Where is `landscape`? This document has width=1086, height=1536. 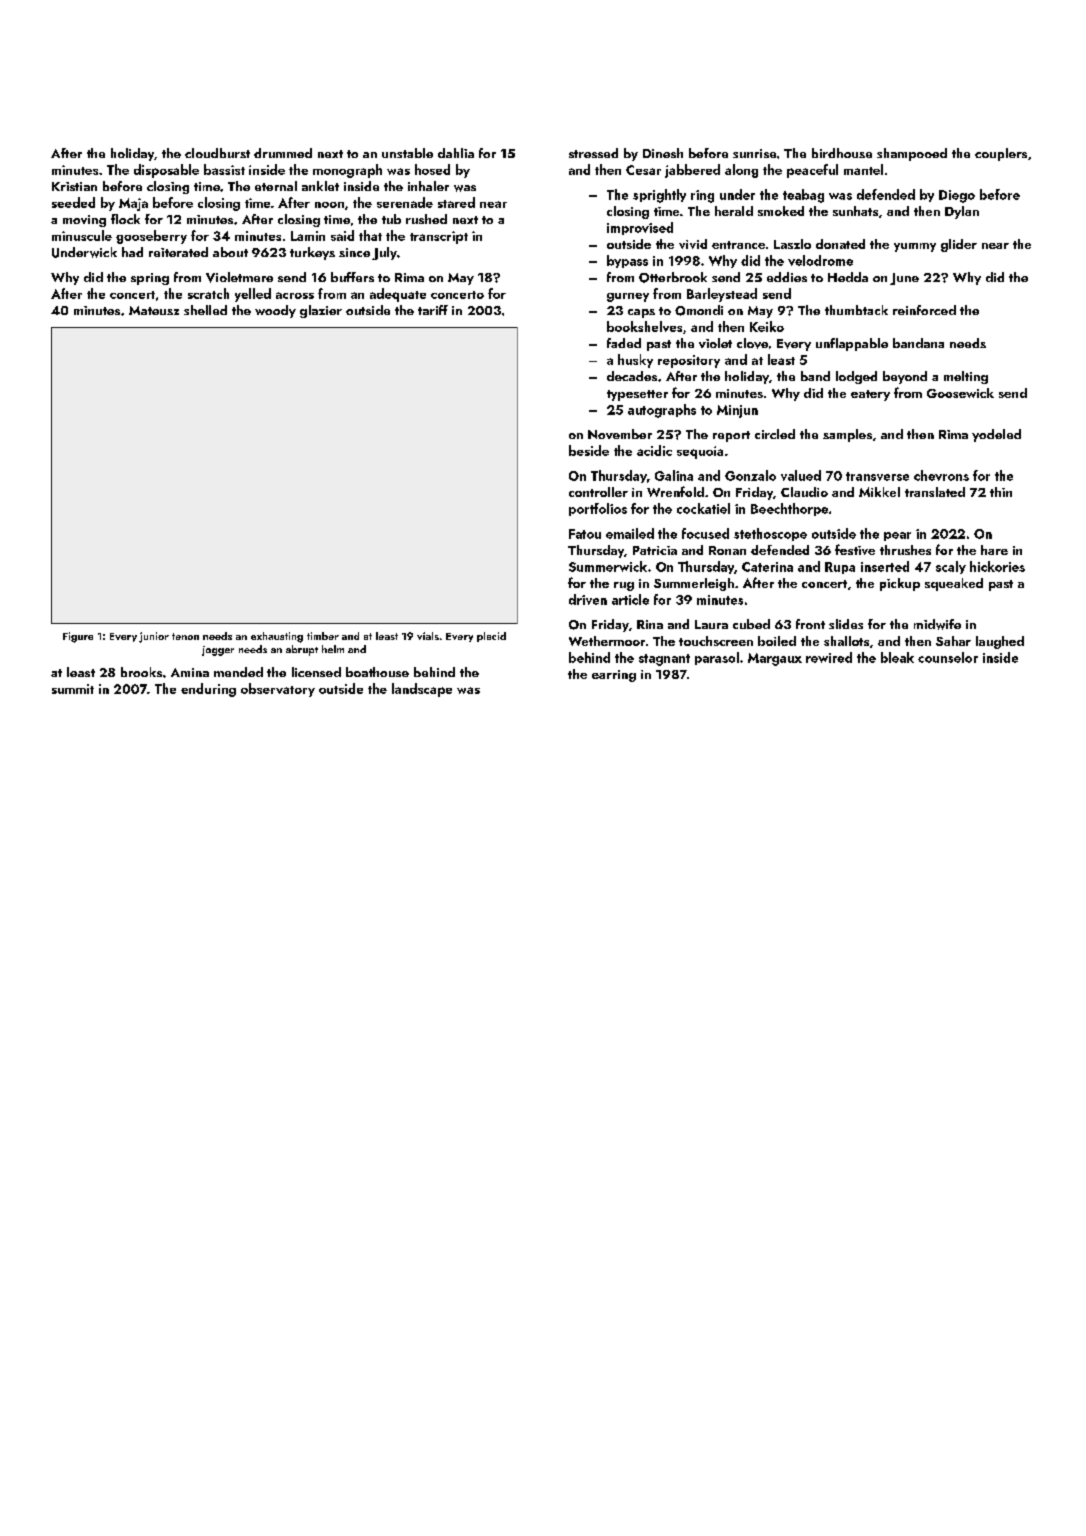
landscape is located at coordinates (422, 690).
